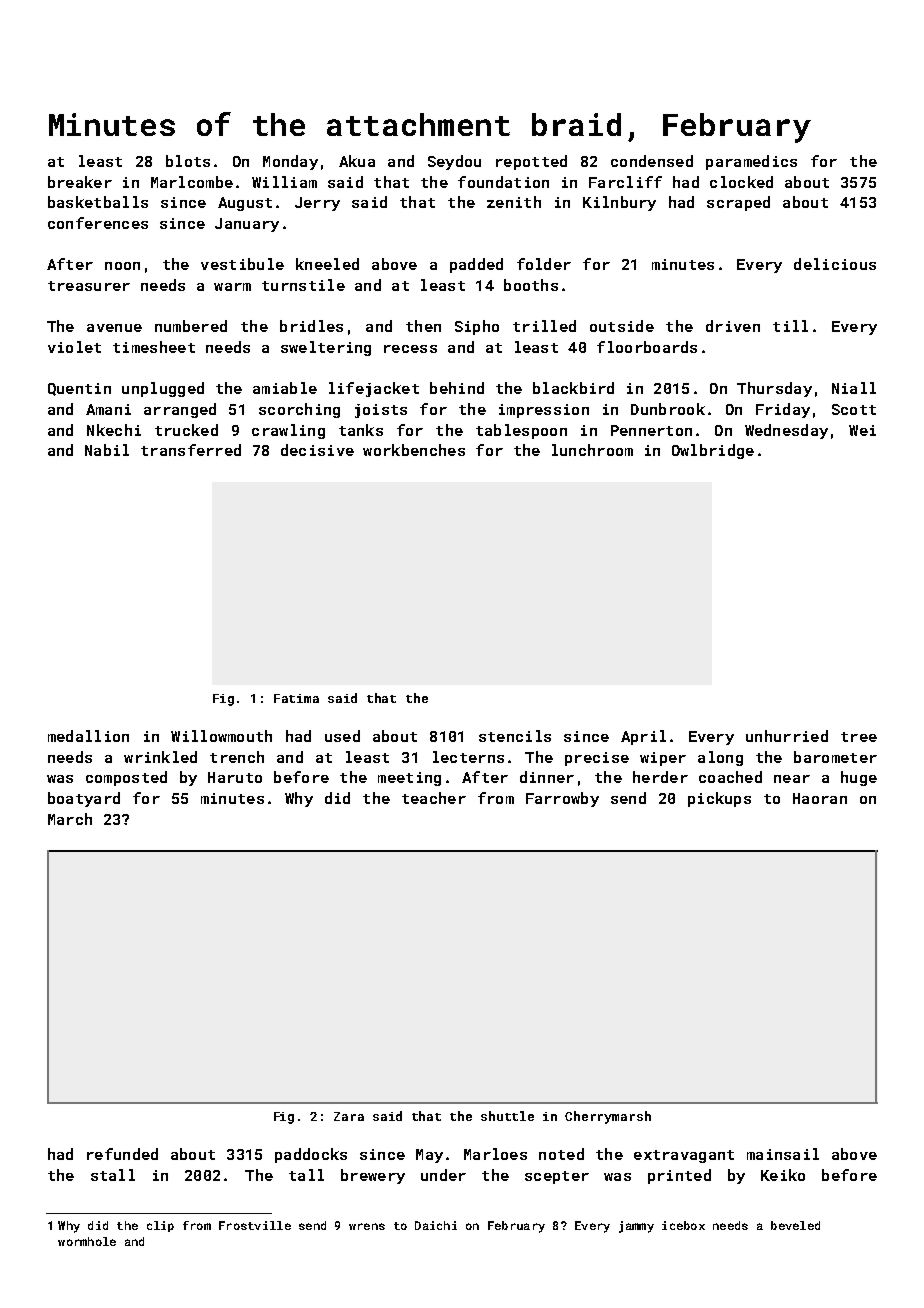 This screenshot has width=924, height=1308. Describe the element at coordinates (296, 698) in the screenshot. I see `Fatima` at that location.
